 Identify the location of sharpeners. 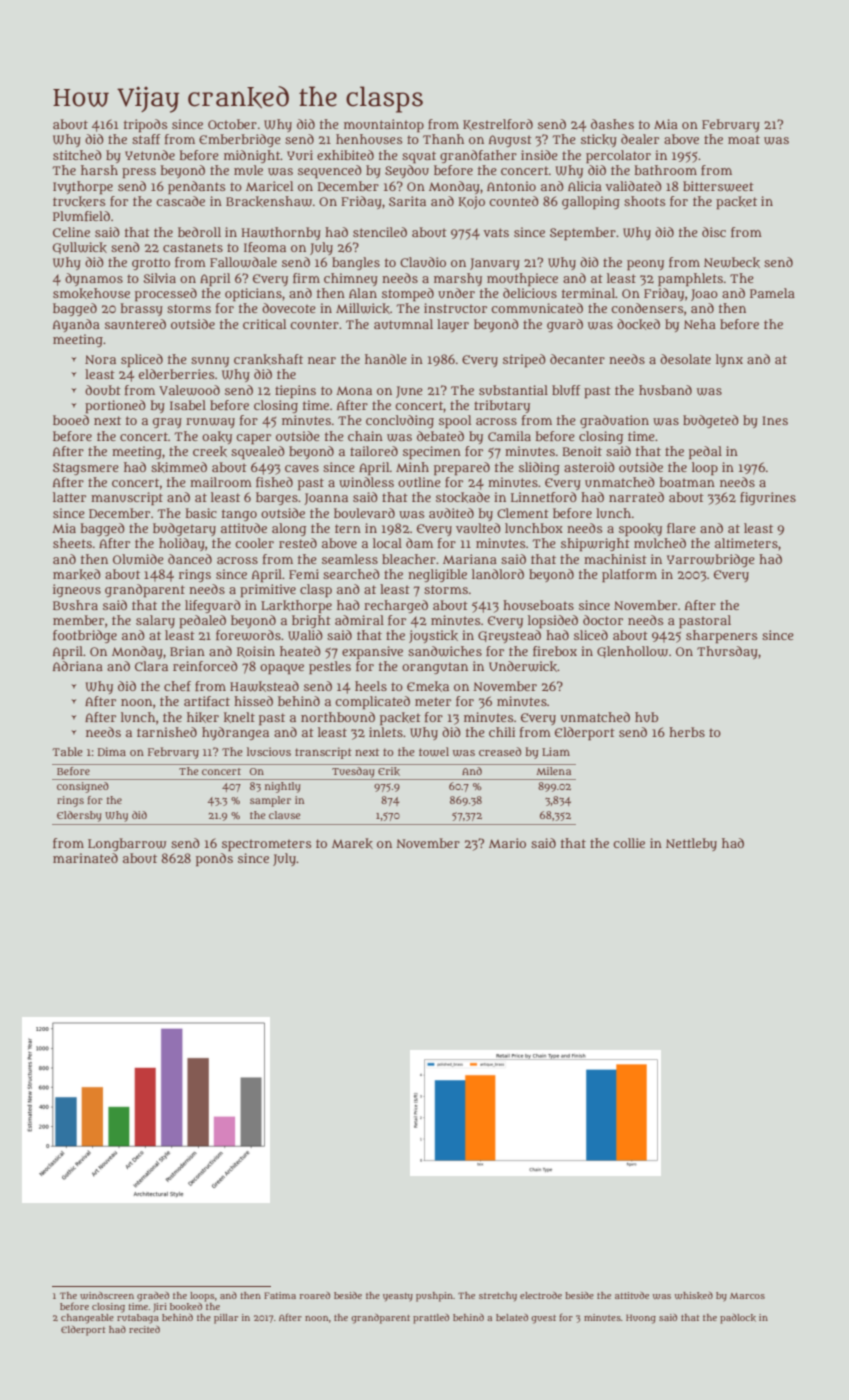
(722, 637).
